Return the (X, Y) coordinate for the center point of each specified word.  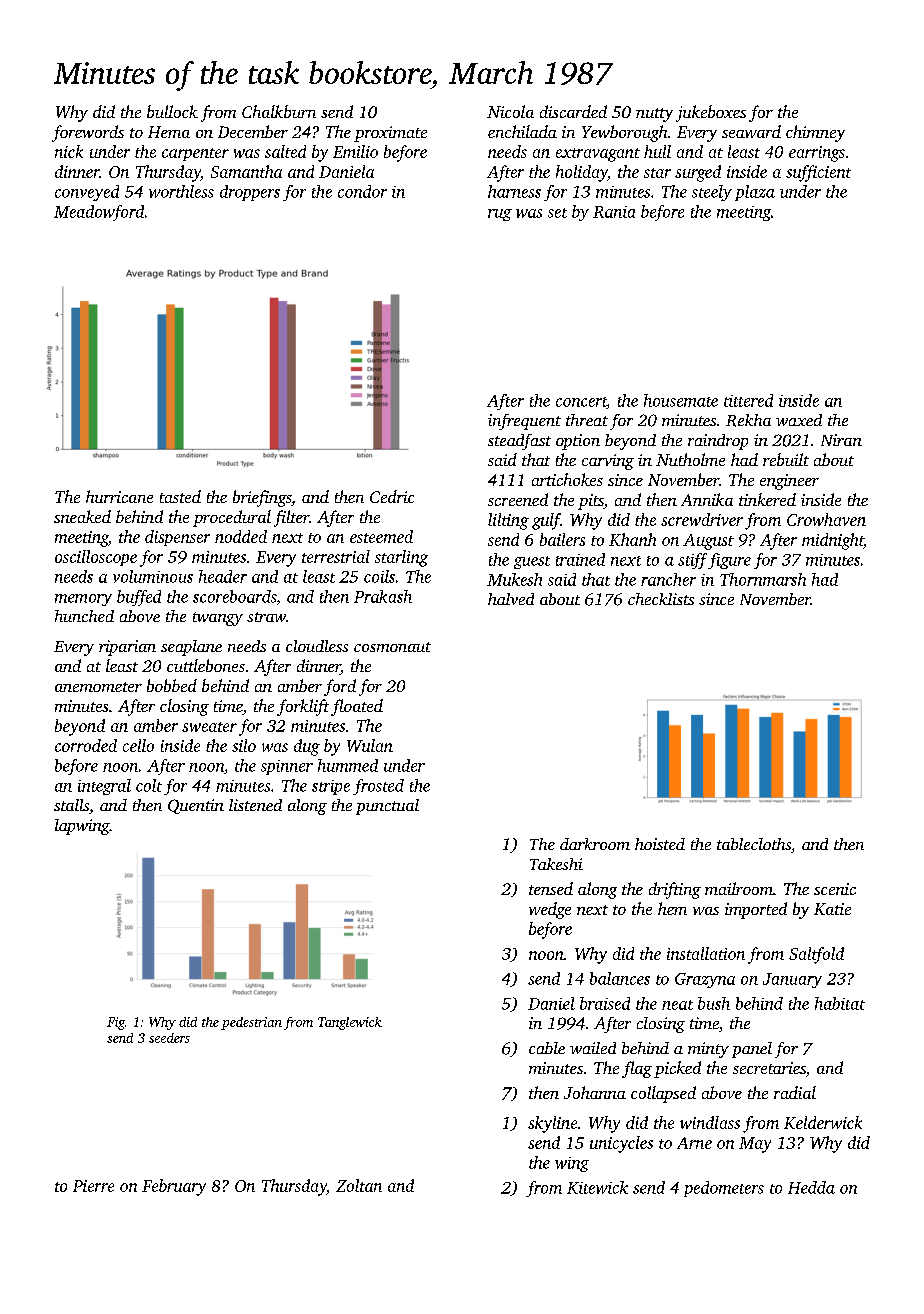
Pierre (93, 1186)
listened (255, 805)
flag (637, 1069)
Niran (841, 440)
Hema (169, 132)
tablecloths (754, 844)
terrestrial (336, 556)
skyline (552, 1124)
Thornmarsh (763, 579)
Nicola (510, 111)
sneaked (82, 516)
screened (518, 499)
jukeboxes (711, 113)
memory (83, 600)
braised (605, 1003)
